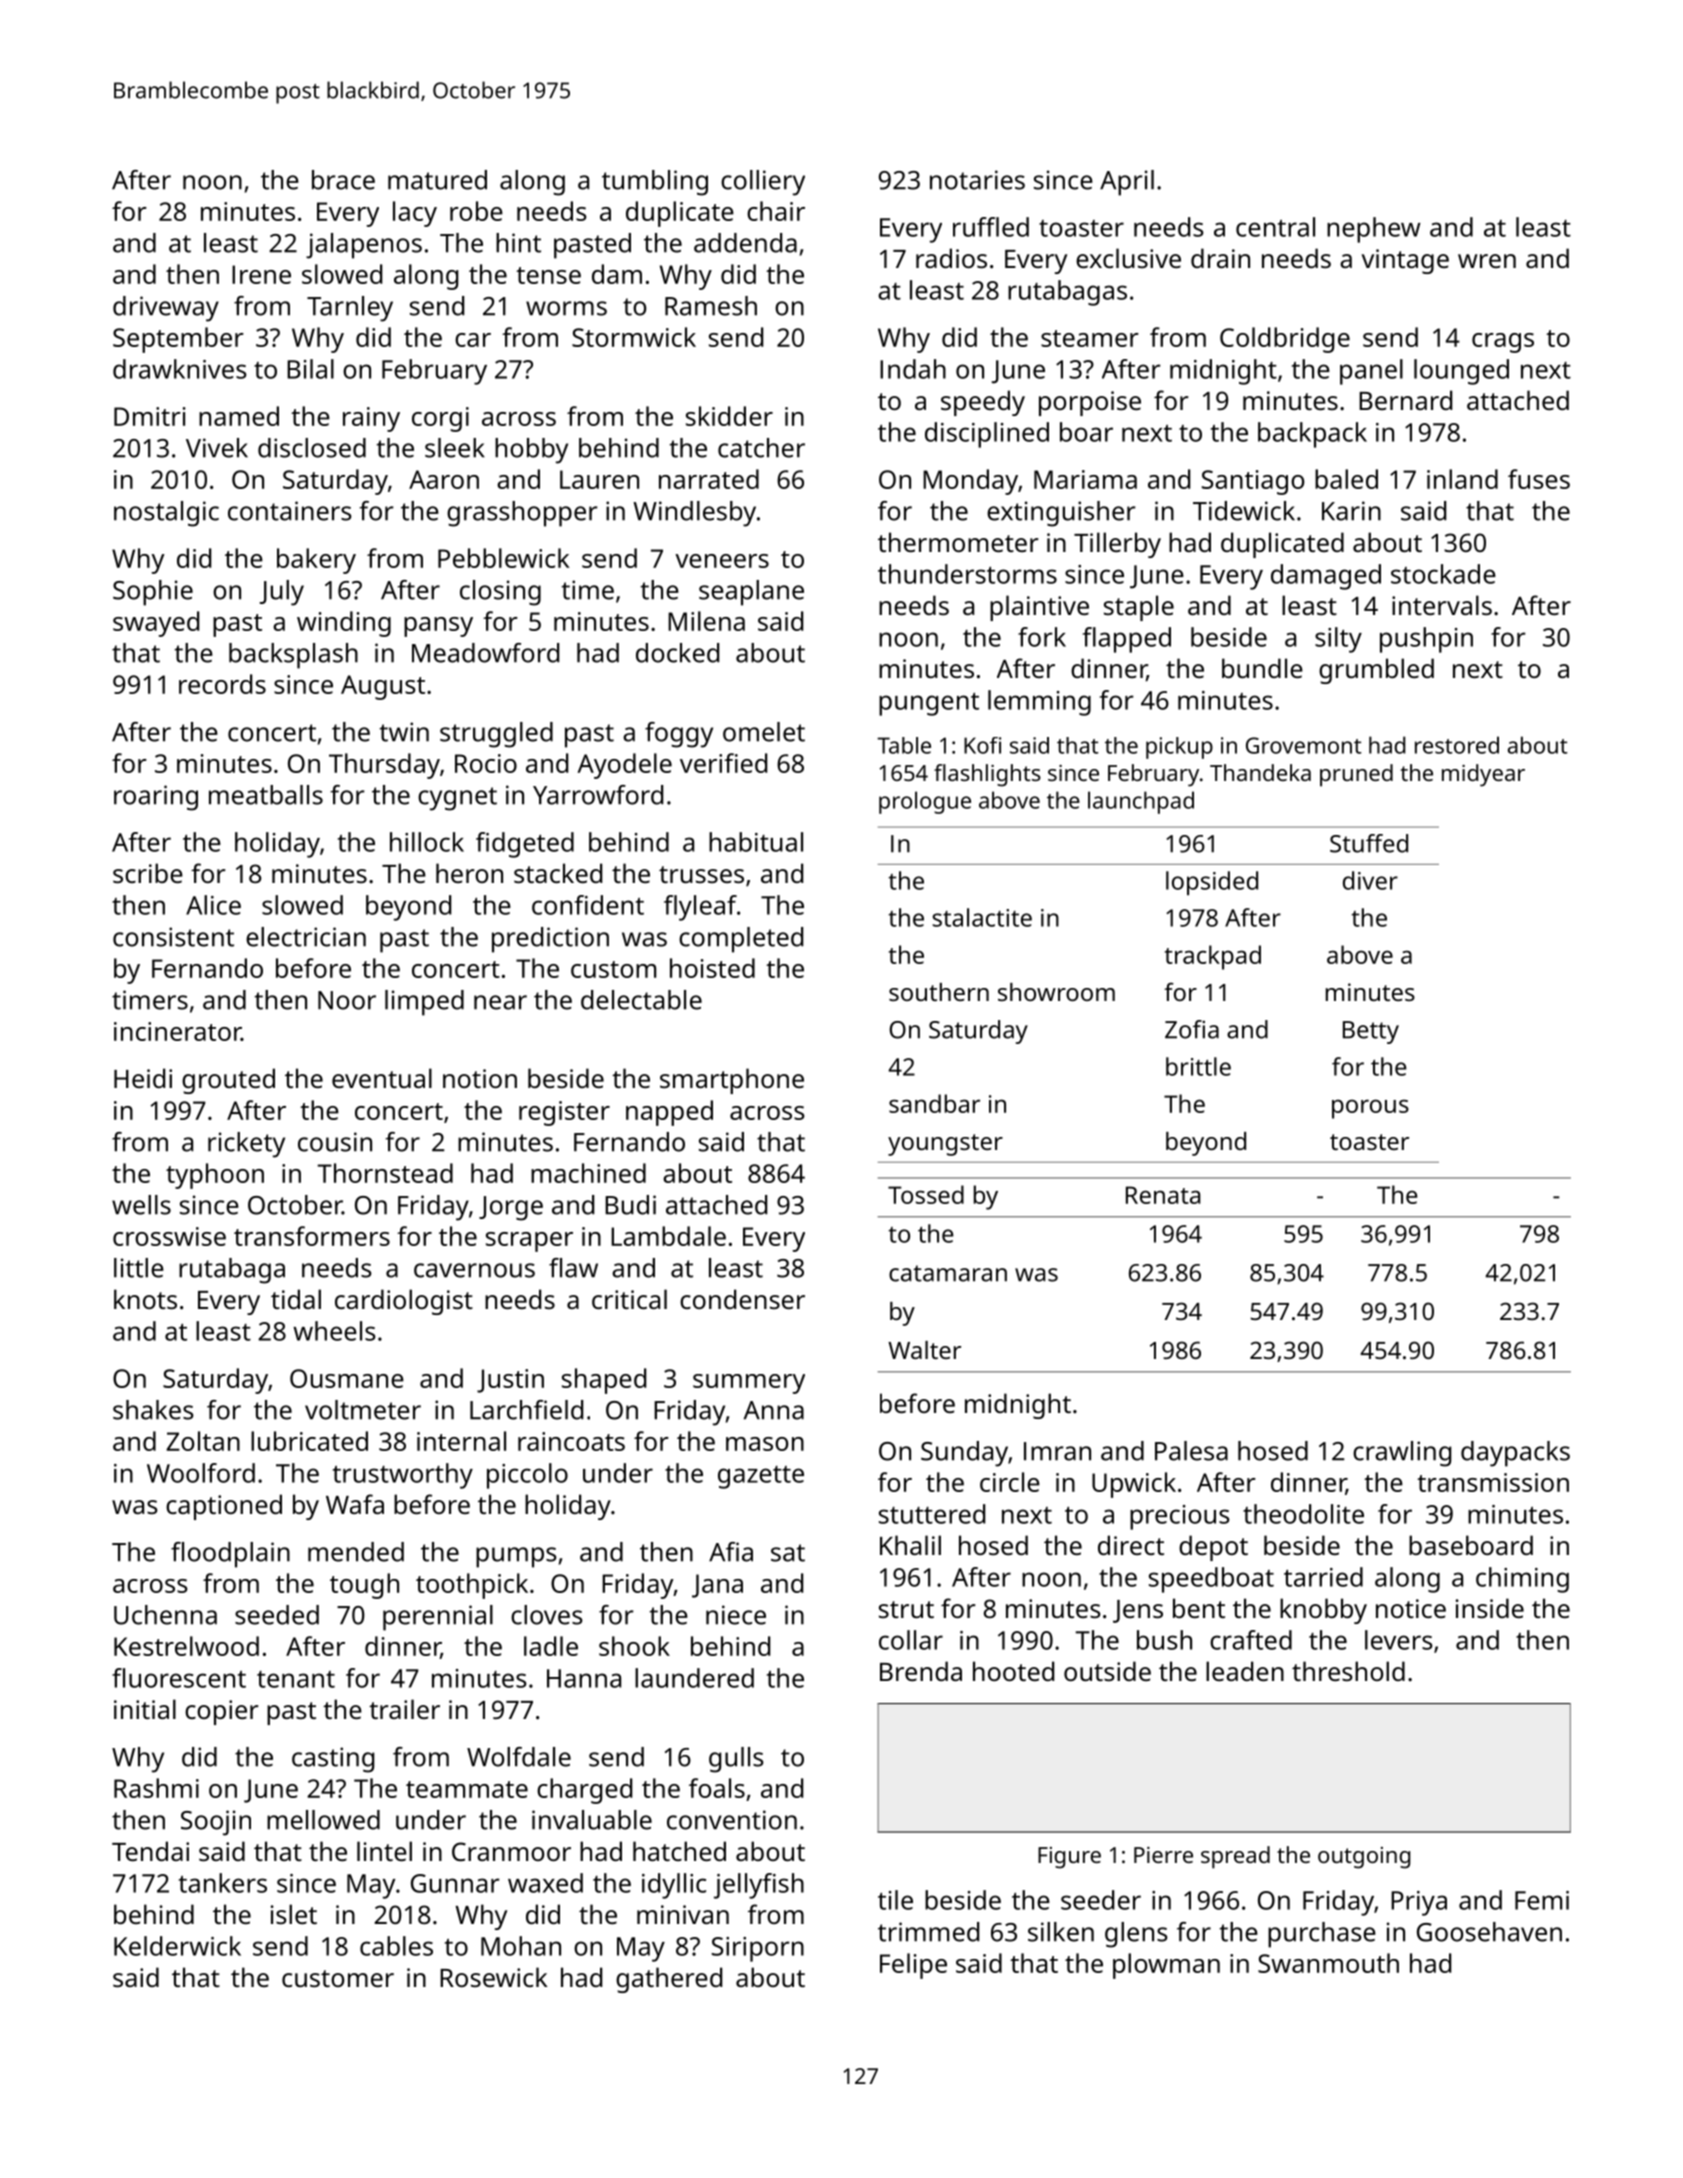 This screenshot has height=2178, width=1683. Describe the element at coordinates (712, 968) in the screenshot. I see `hoisted` at that location.
